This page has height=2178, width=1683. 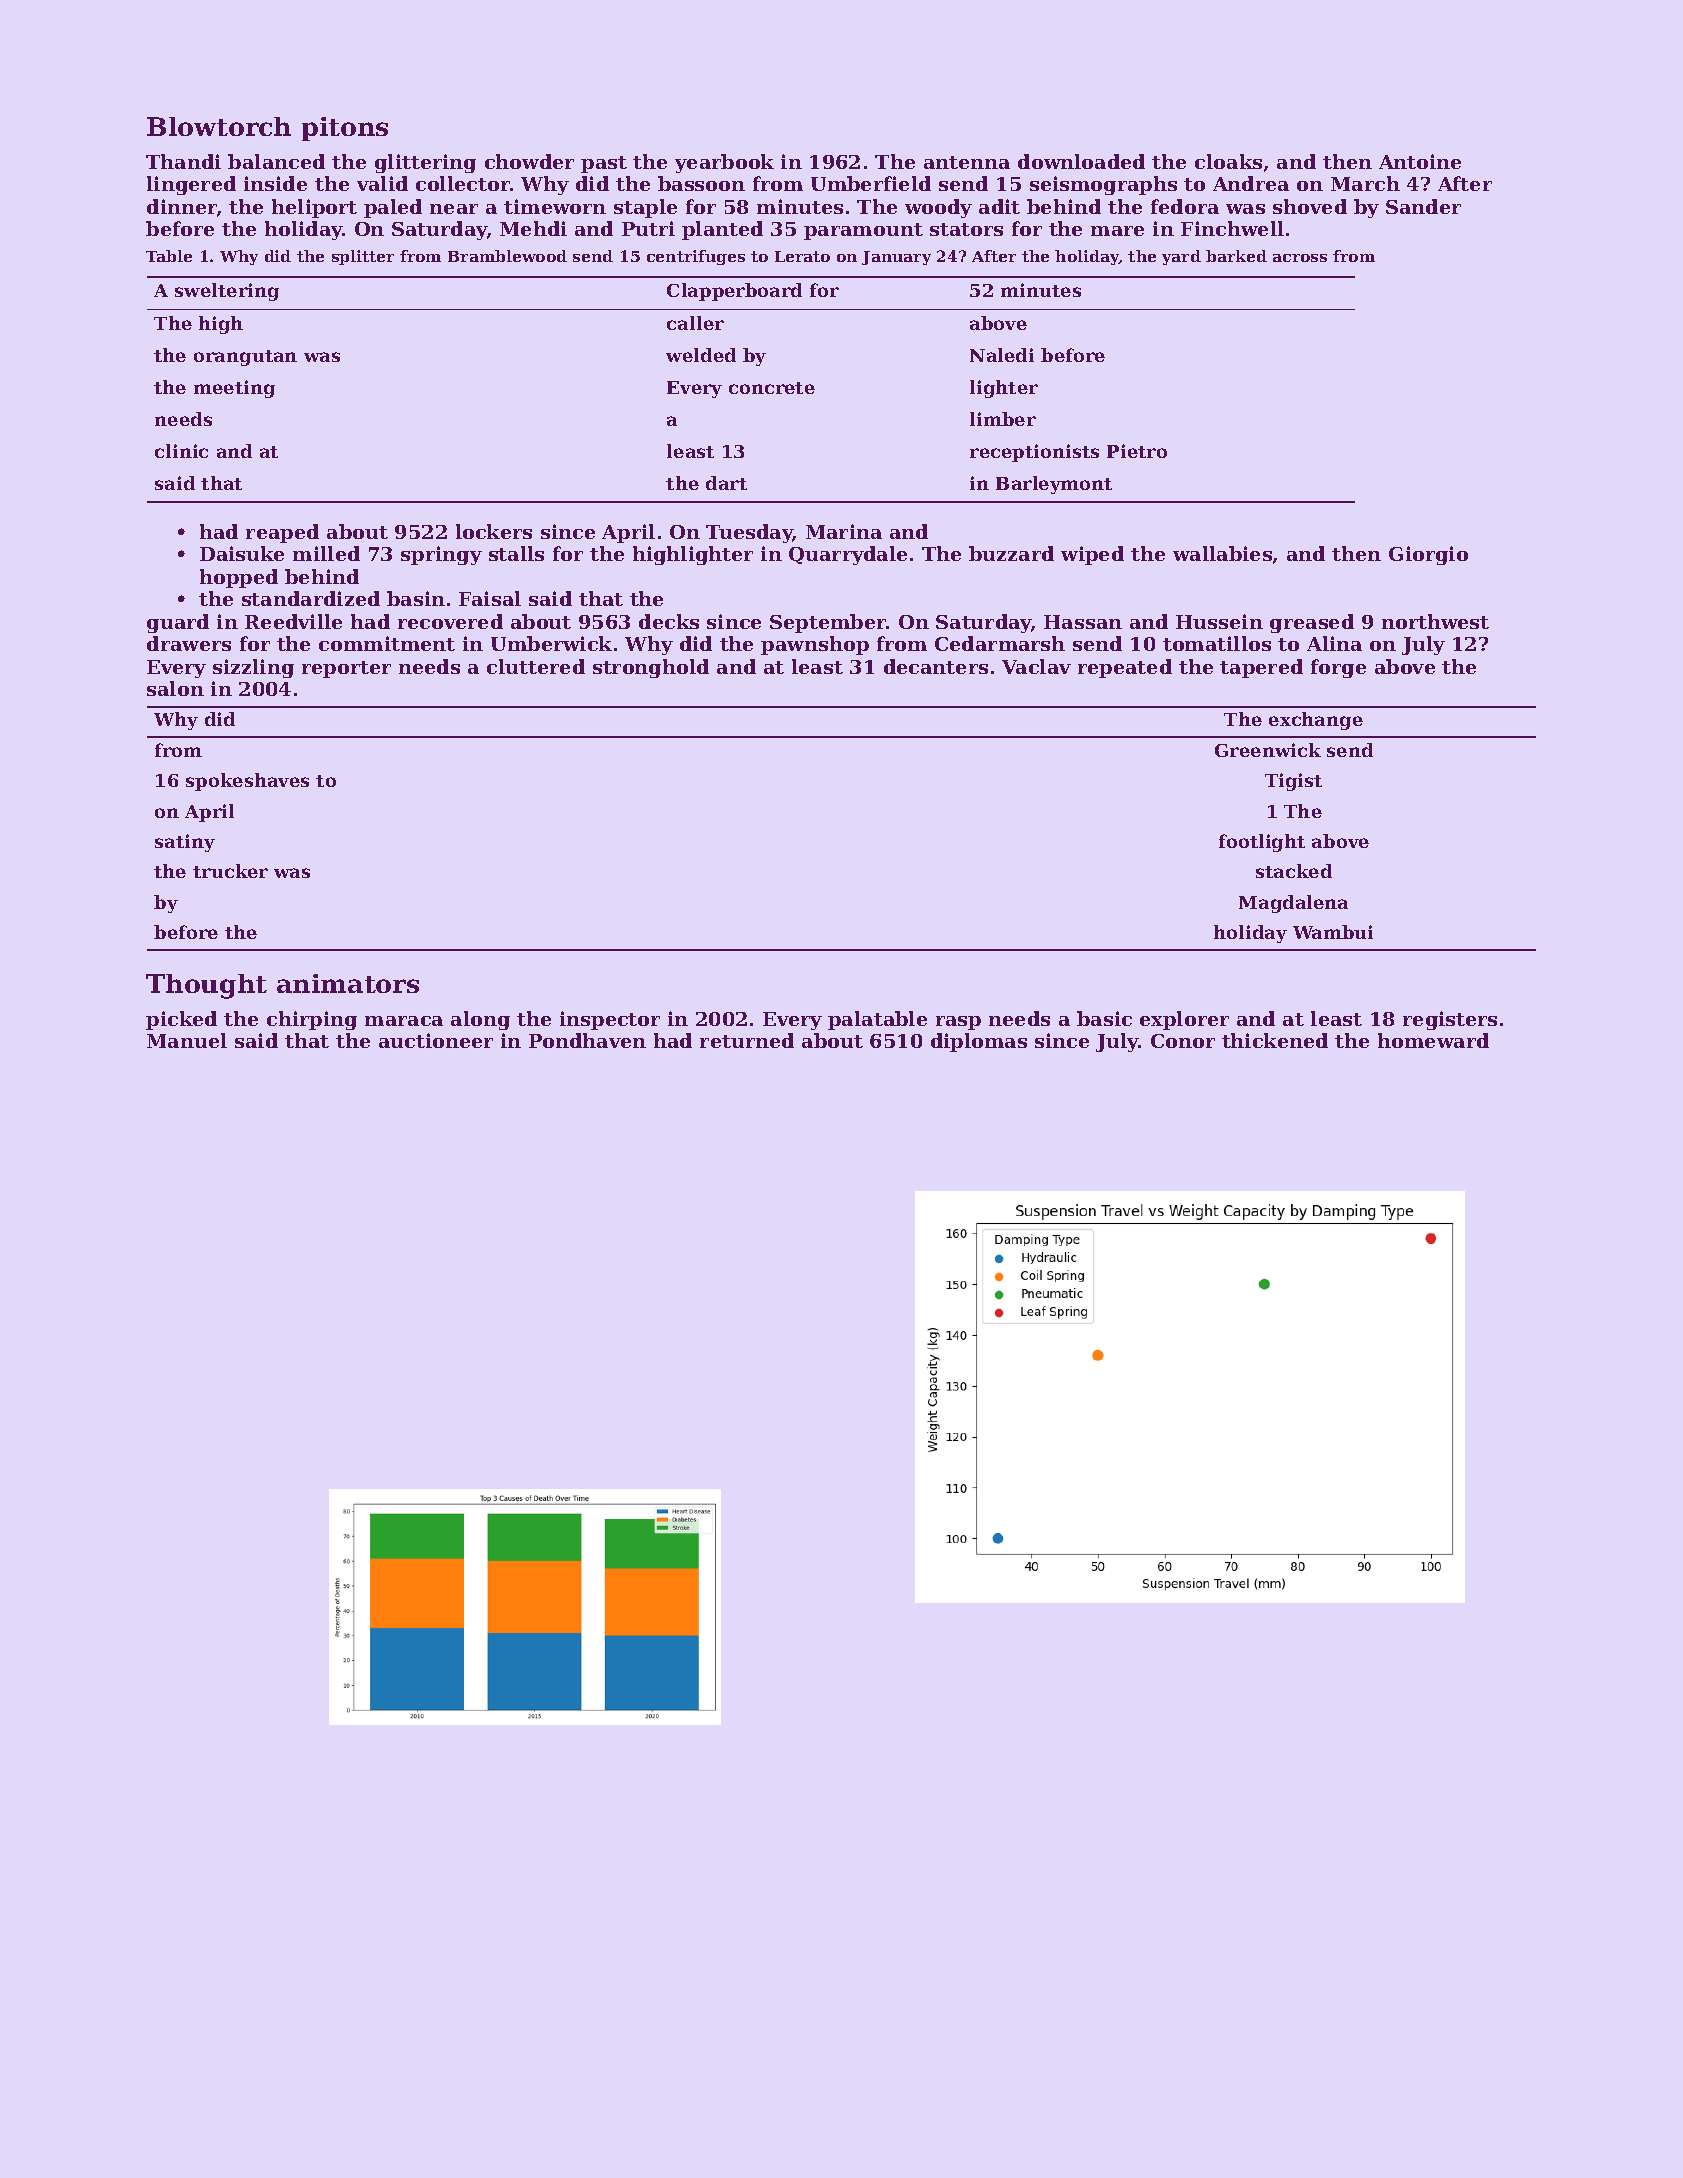 What do you see at coordinates (610, 1020) in the page?
I see `inspector` at bounding box center [610, 1020].
